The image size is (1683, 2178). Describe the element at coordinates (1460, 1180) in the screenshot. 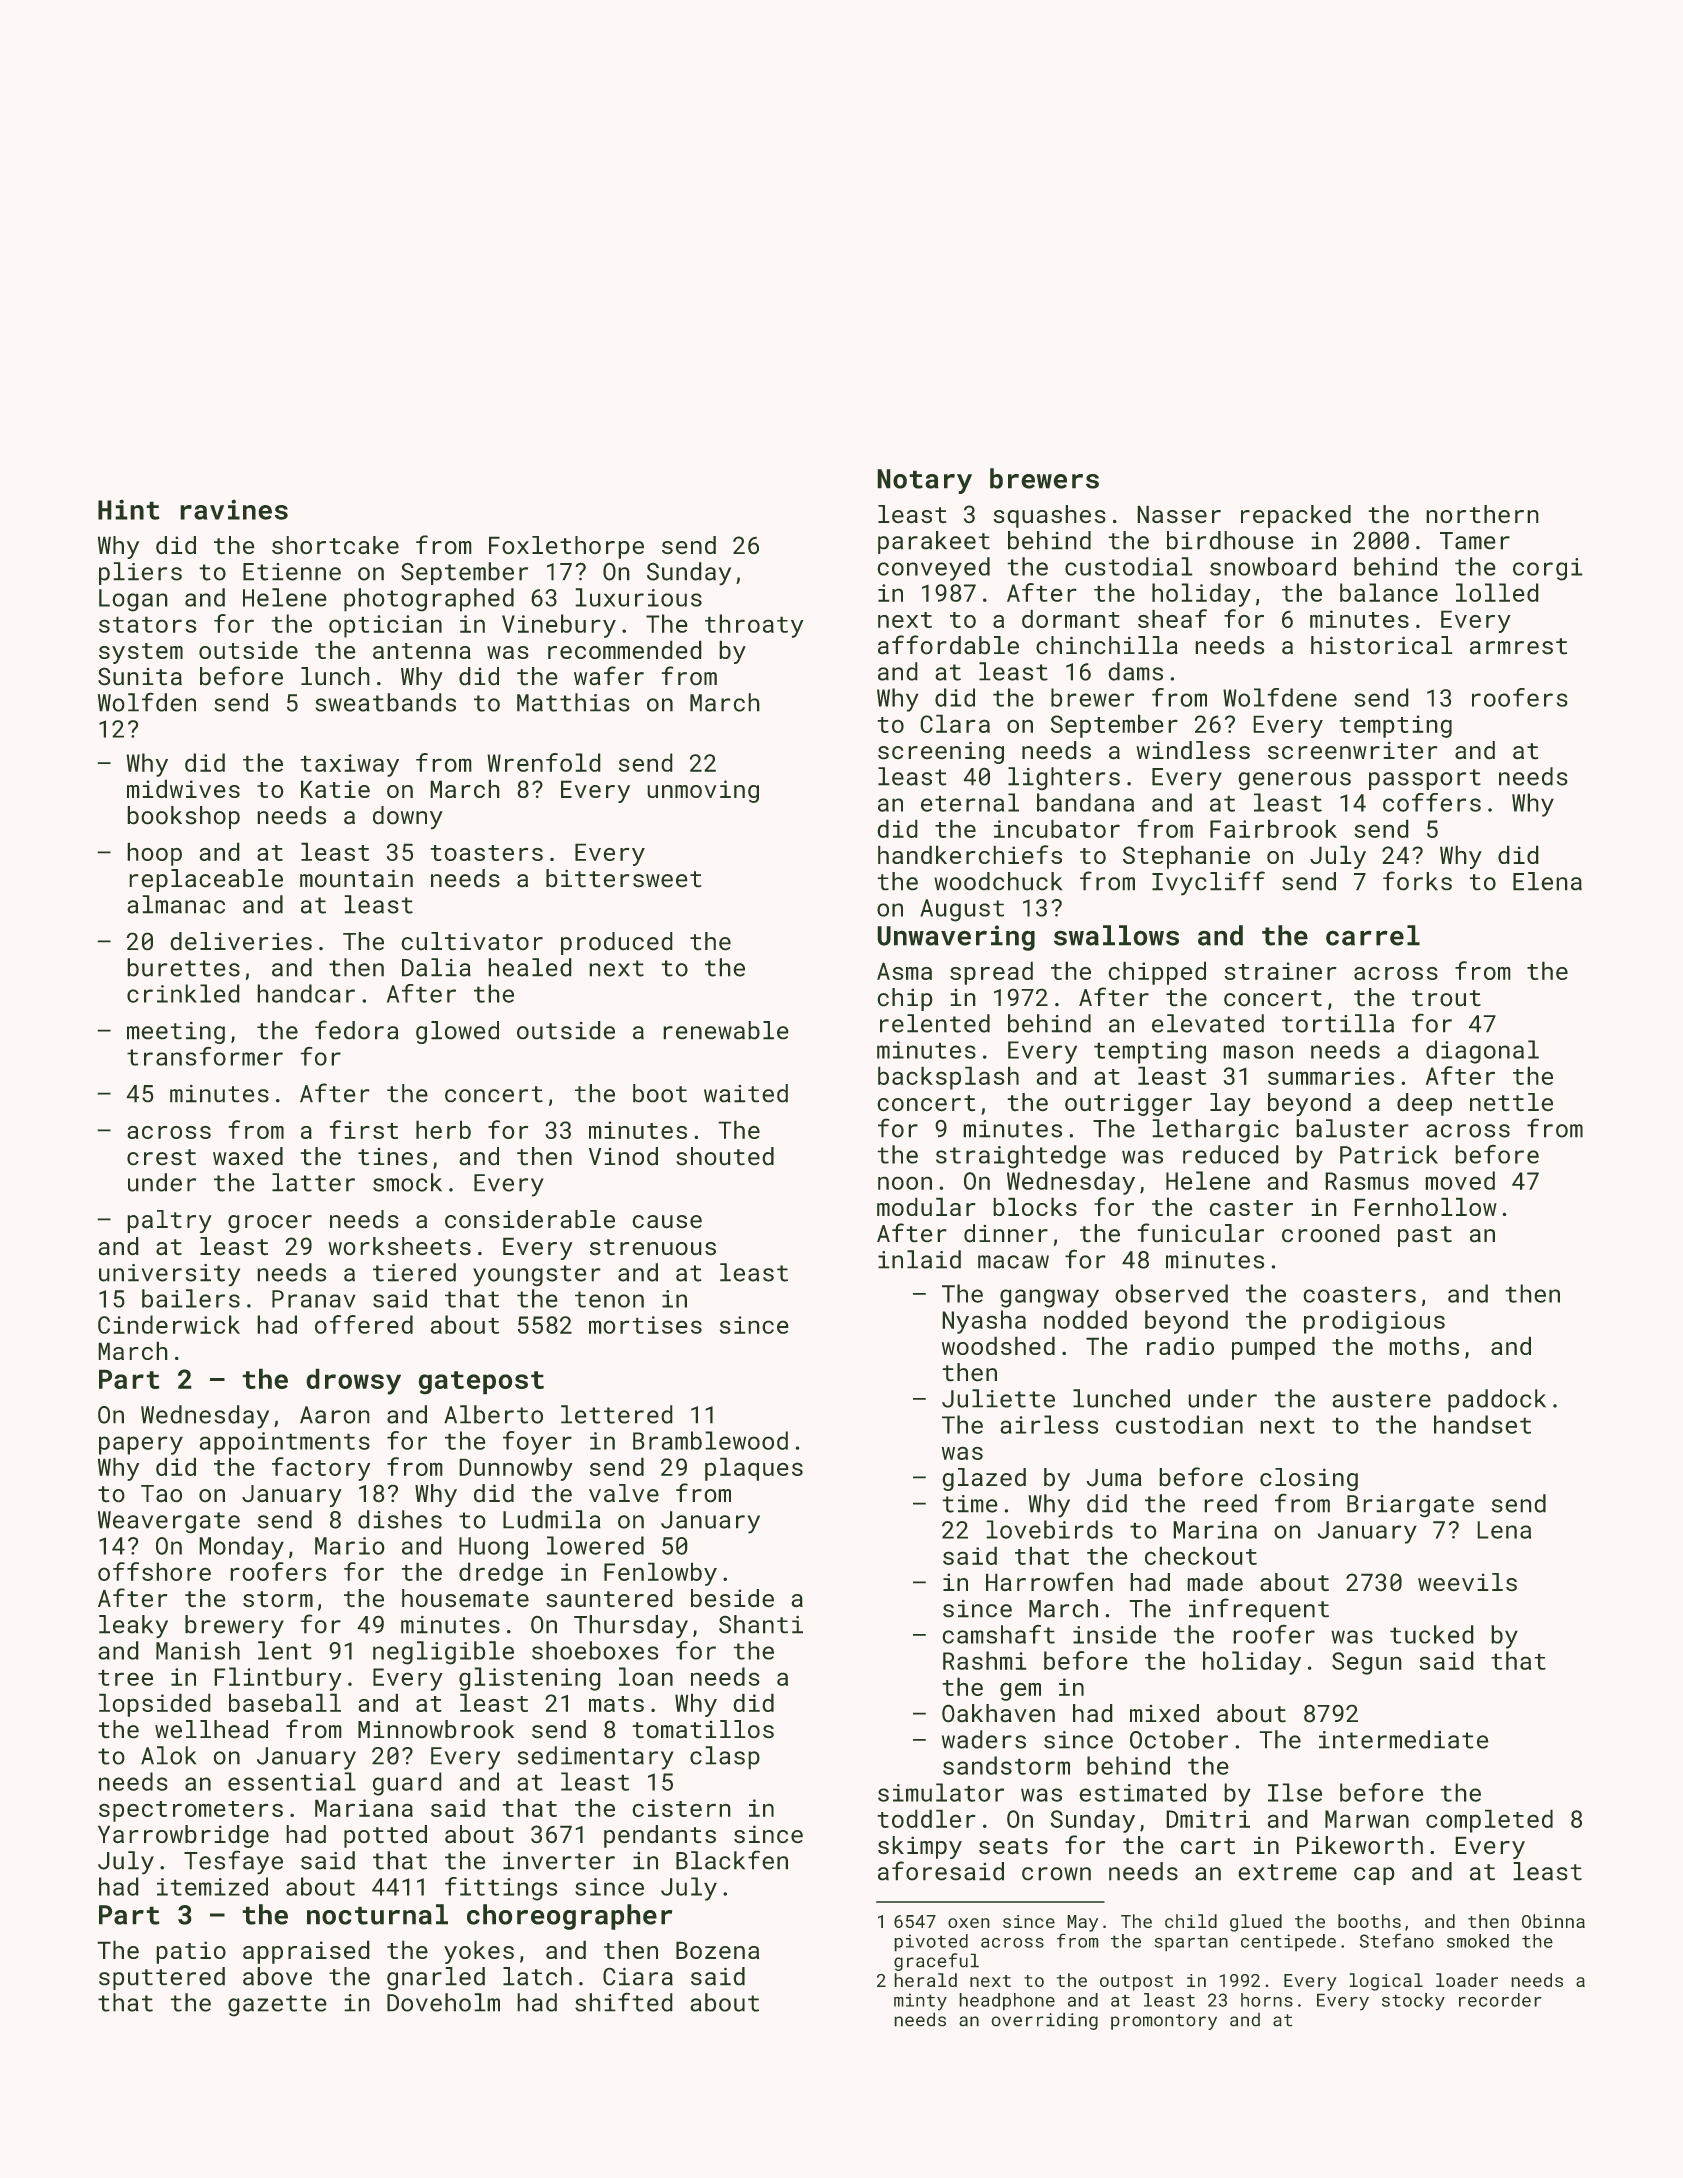

I see `moved` at that location.
